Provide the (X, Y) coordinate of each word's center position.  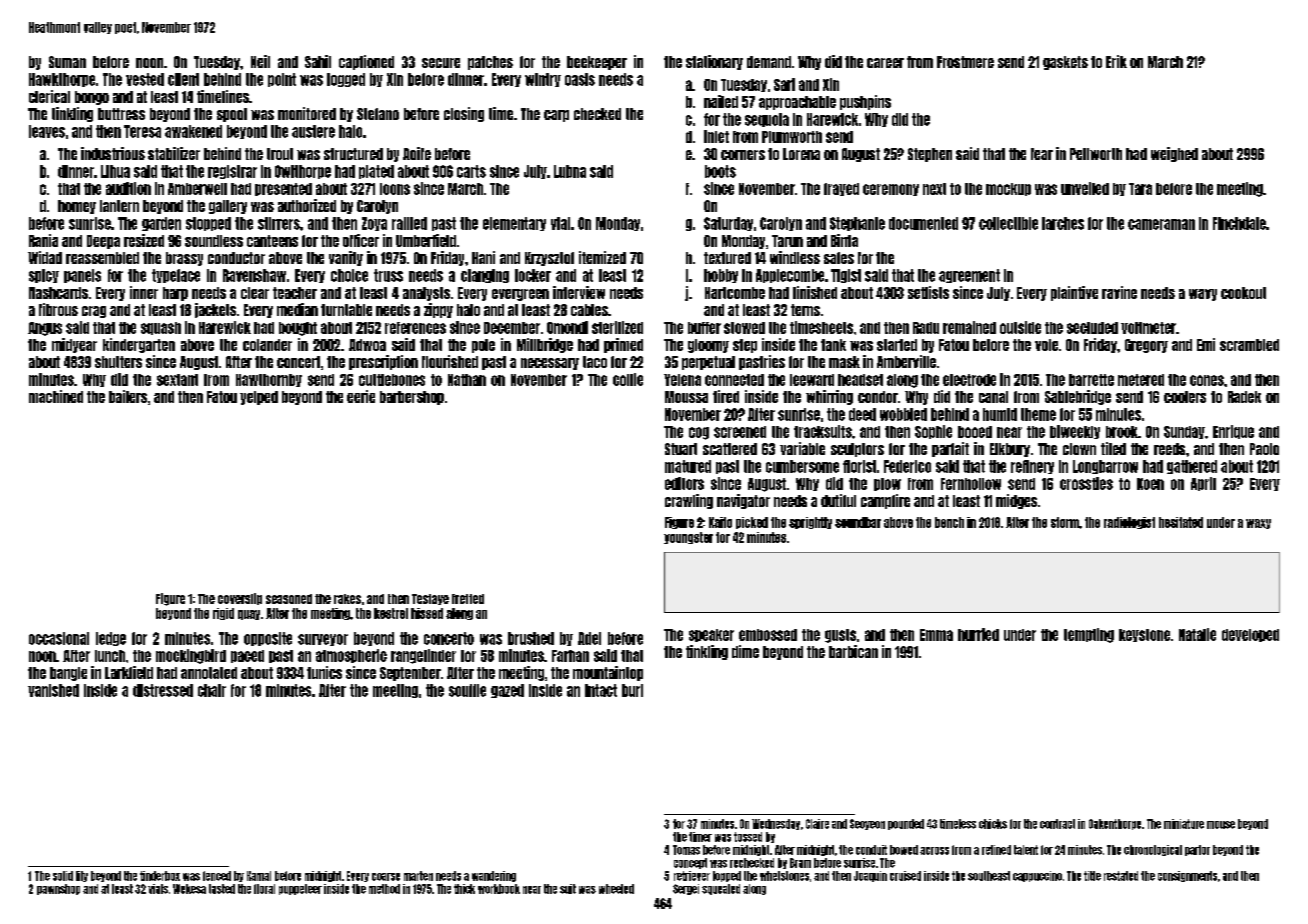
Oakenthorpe (1115, 824)
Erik (1116, 61)
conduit (871, 850)
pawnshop (58, 889)
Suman (67, 62)
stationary (714, 62)
